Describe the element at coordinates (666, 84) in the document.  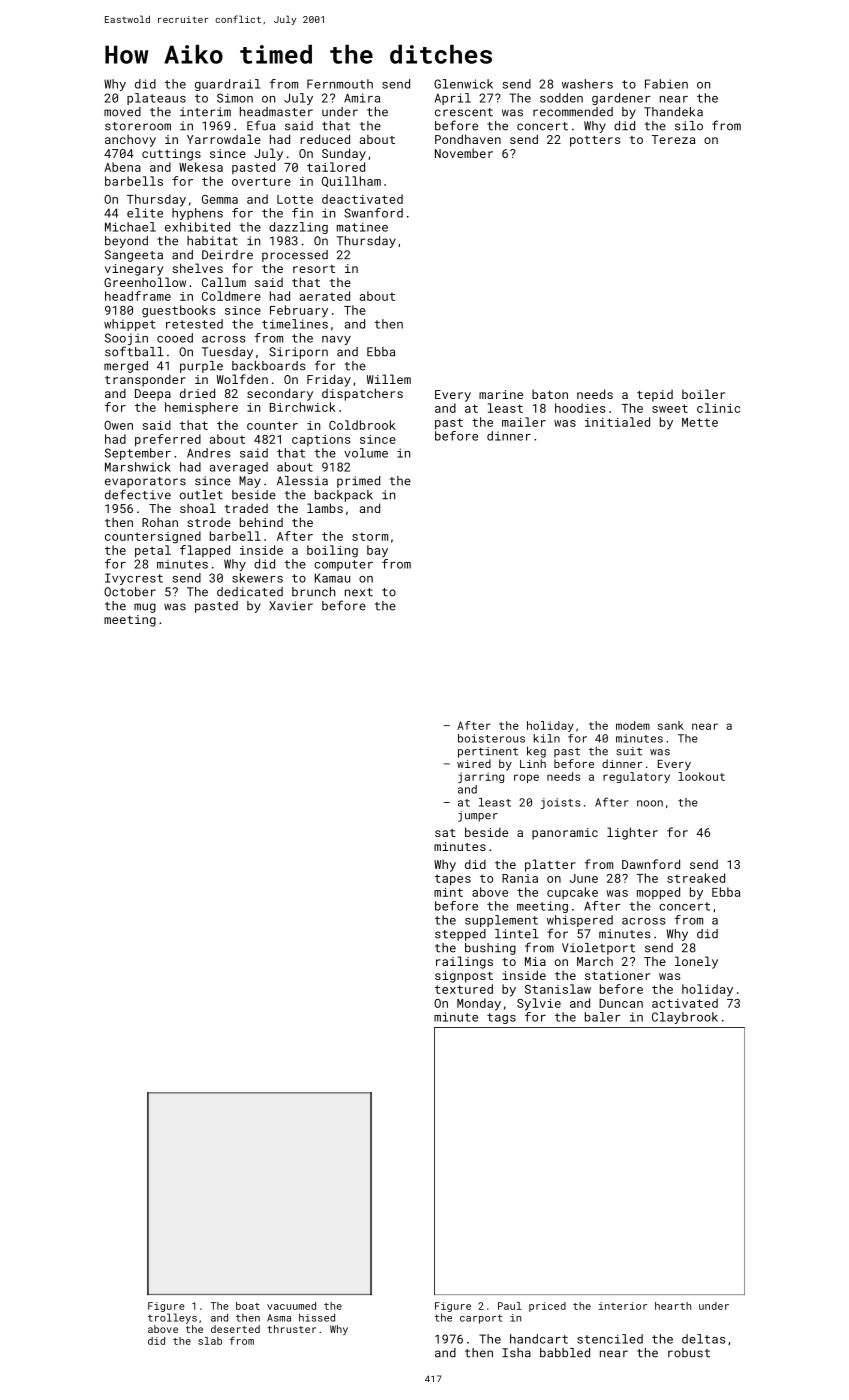
I see `Fabien` at that location.
